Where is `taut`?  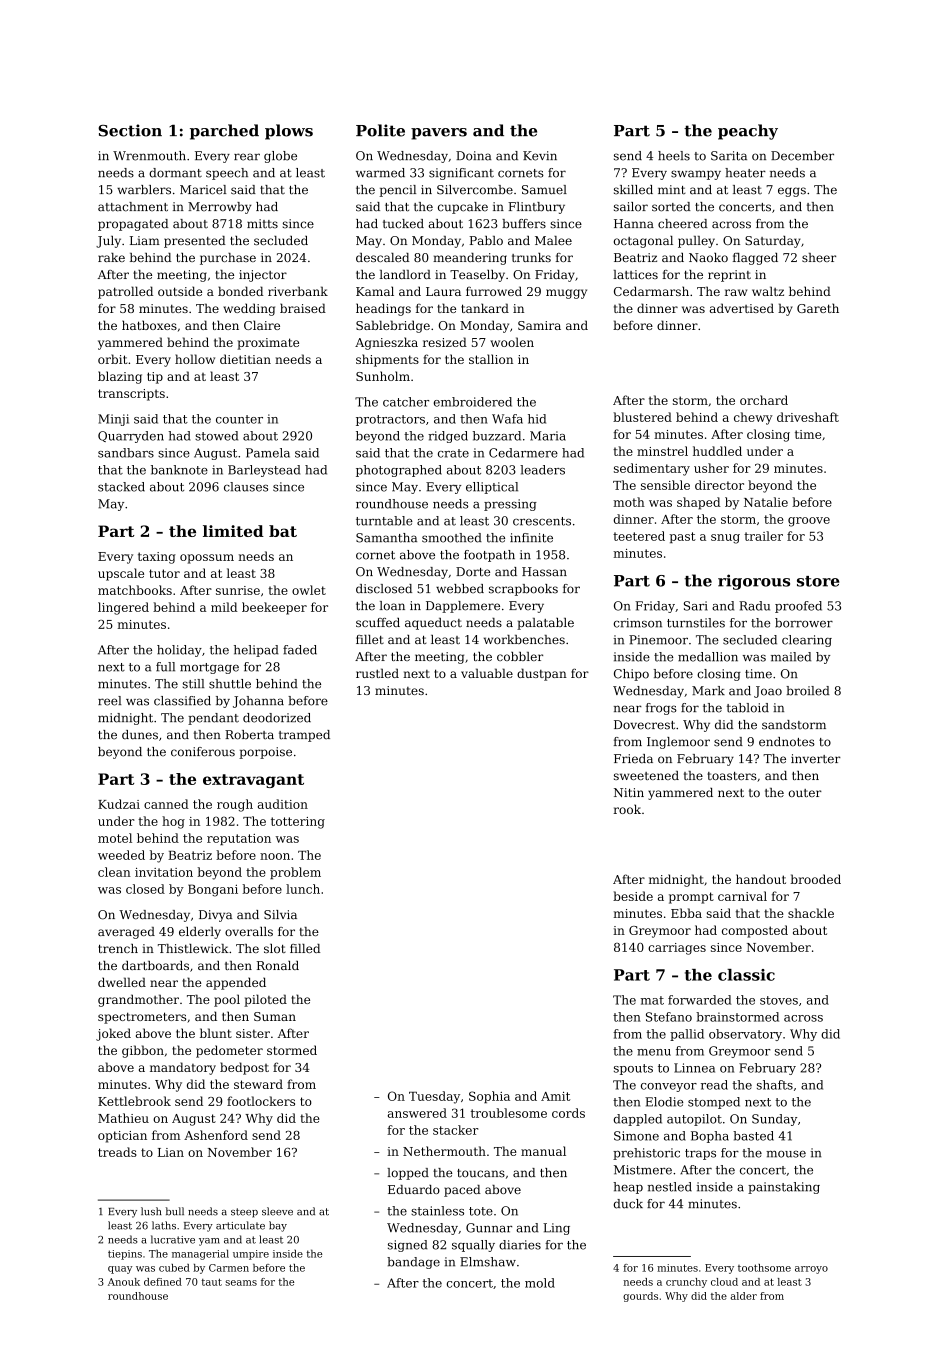
taut is located at coordinates (212, 1282).
